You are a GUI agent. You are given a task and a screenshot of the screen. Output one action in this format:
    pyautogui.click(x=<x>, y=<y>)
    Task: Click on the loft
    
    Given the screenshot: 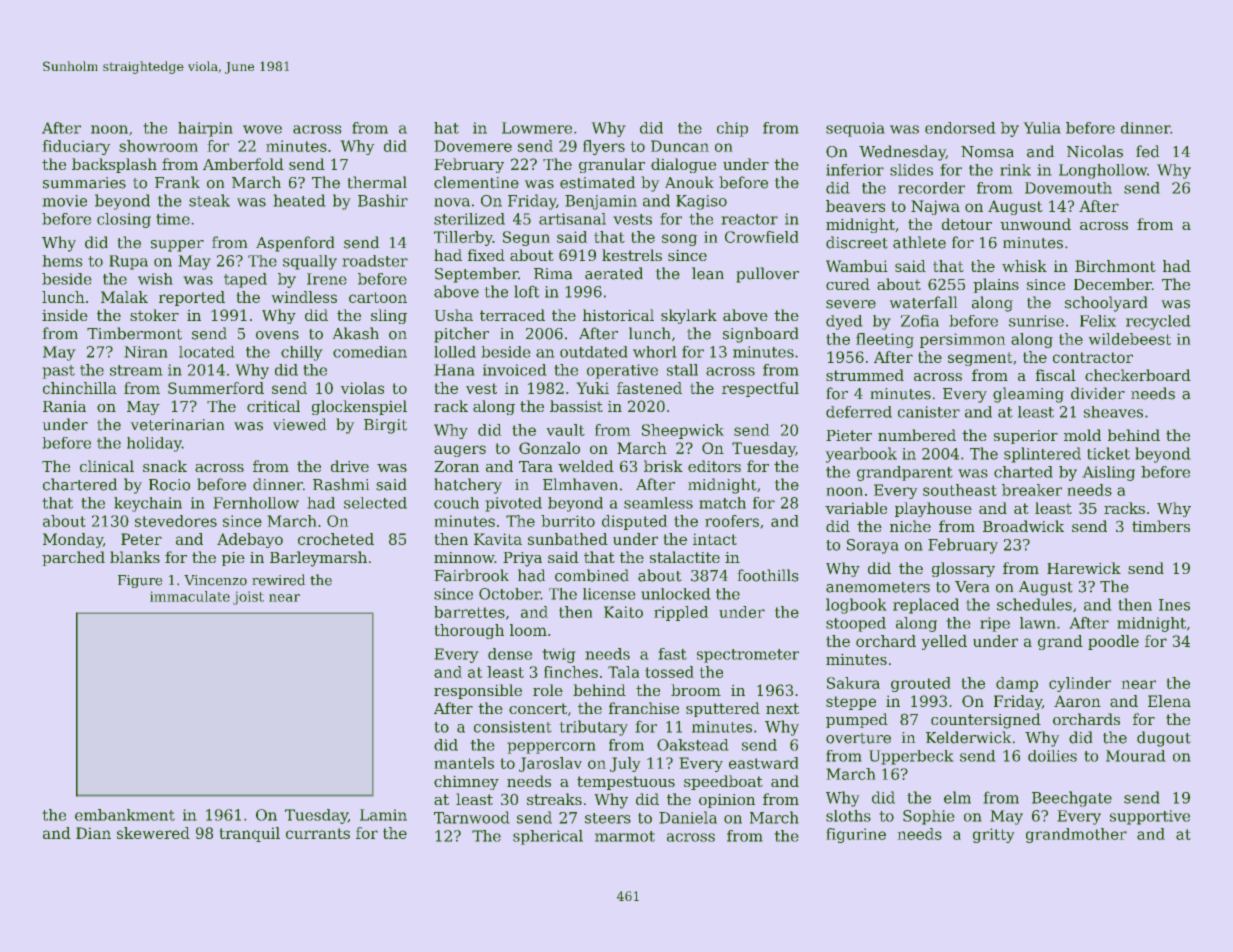 What is the action you would take?
    pyautogui.click(x=527, y=291)
